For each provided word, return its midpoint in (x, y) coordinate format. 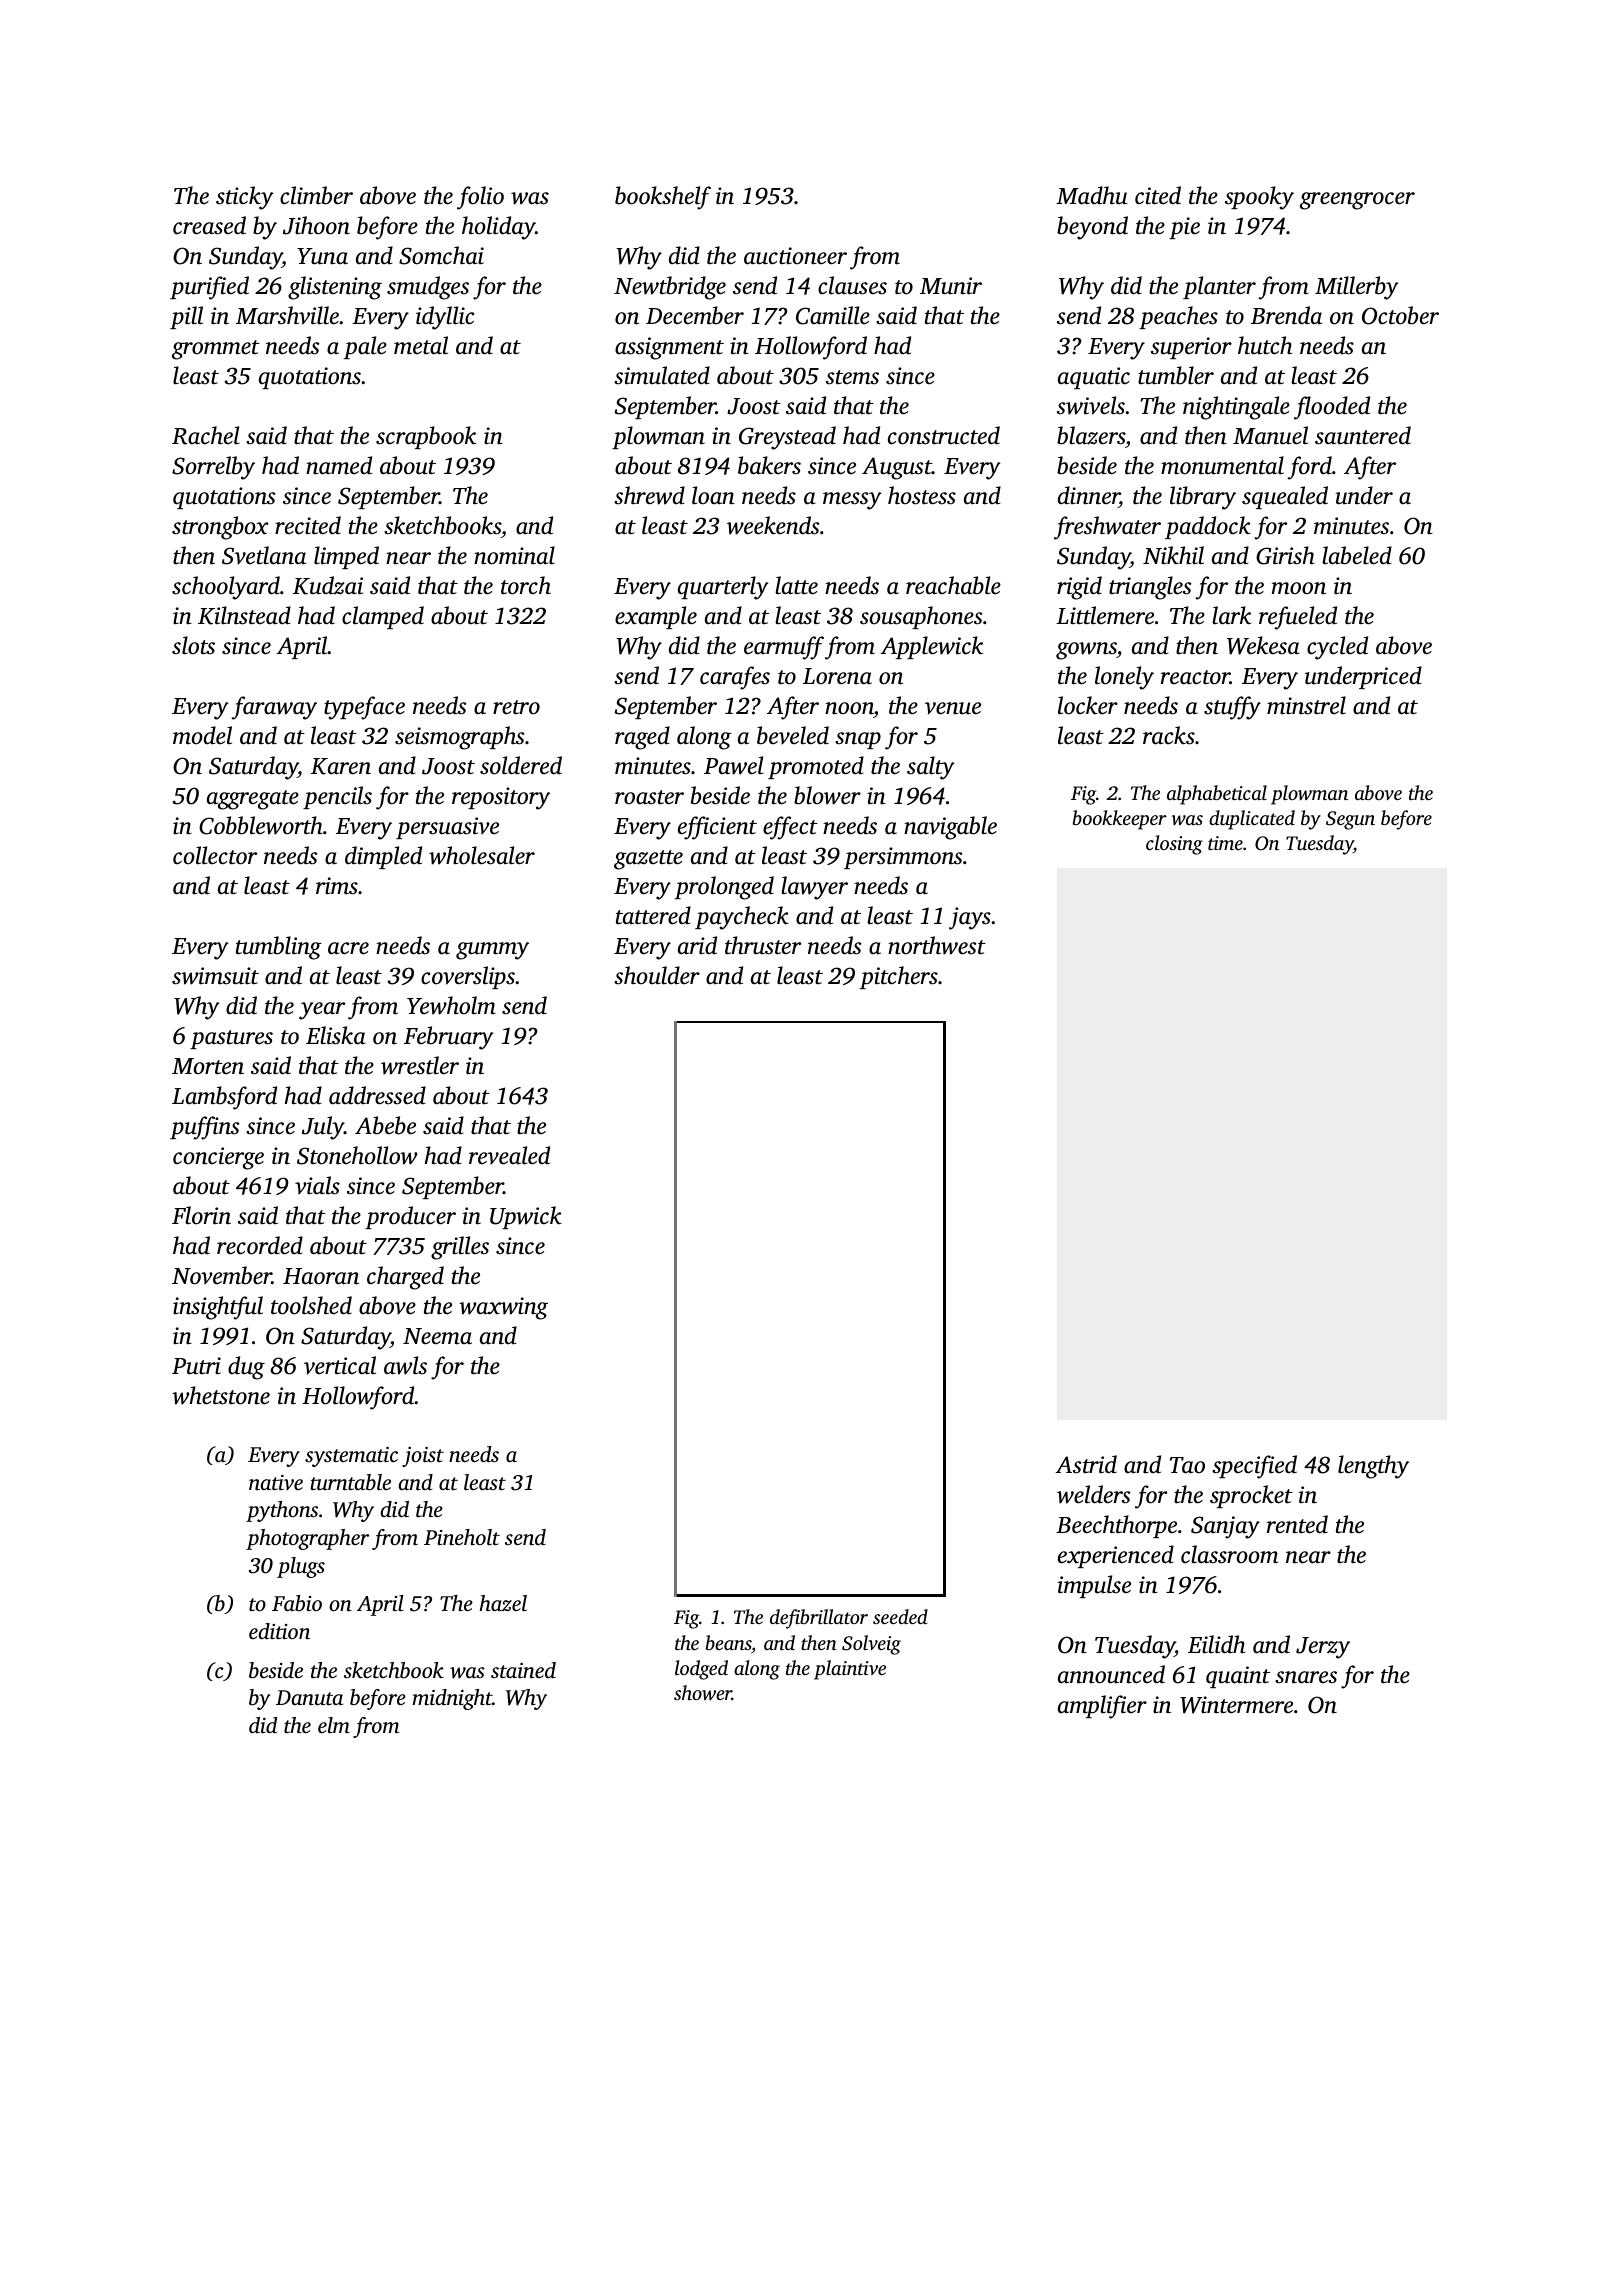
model (202, 735)
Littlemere (1105, 615)
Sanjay (1225, 1527)
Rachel (205, 435)
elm (334, 1725)
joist (423, 1457)
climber (316, 195)
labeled (1357, 555)
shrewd (649, 495)
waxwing (503, 1308)
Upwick (526, 1217)
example (656, 617)
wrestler (420, 1065)
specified (1254, 1467)
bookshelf (663, 198)
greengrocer (1357, 201)
